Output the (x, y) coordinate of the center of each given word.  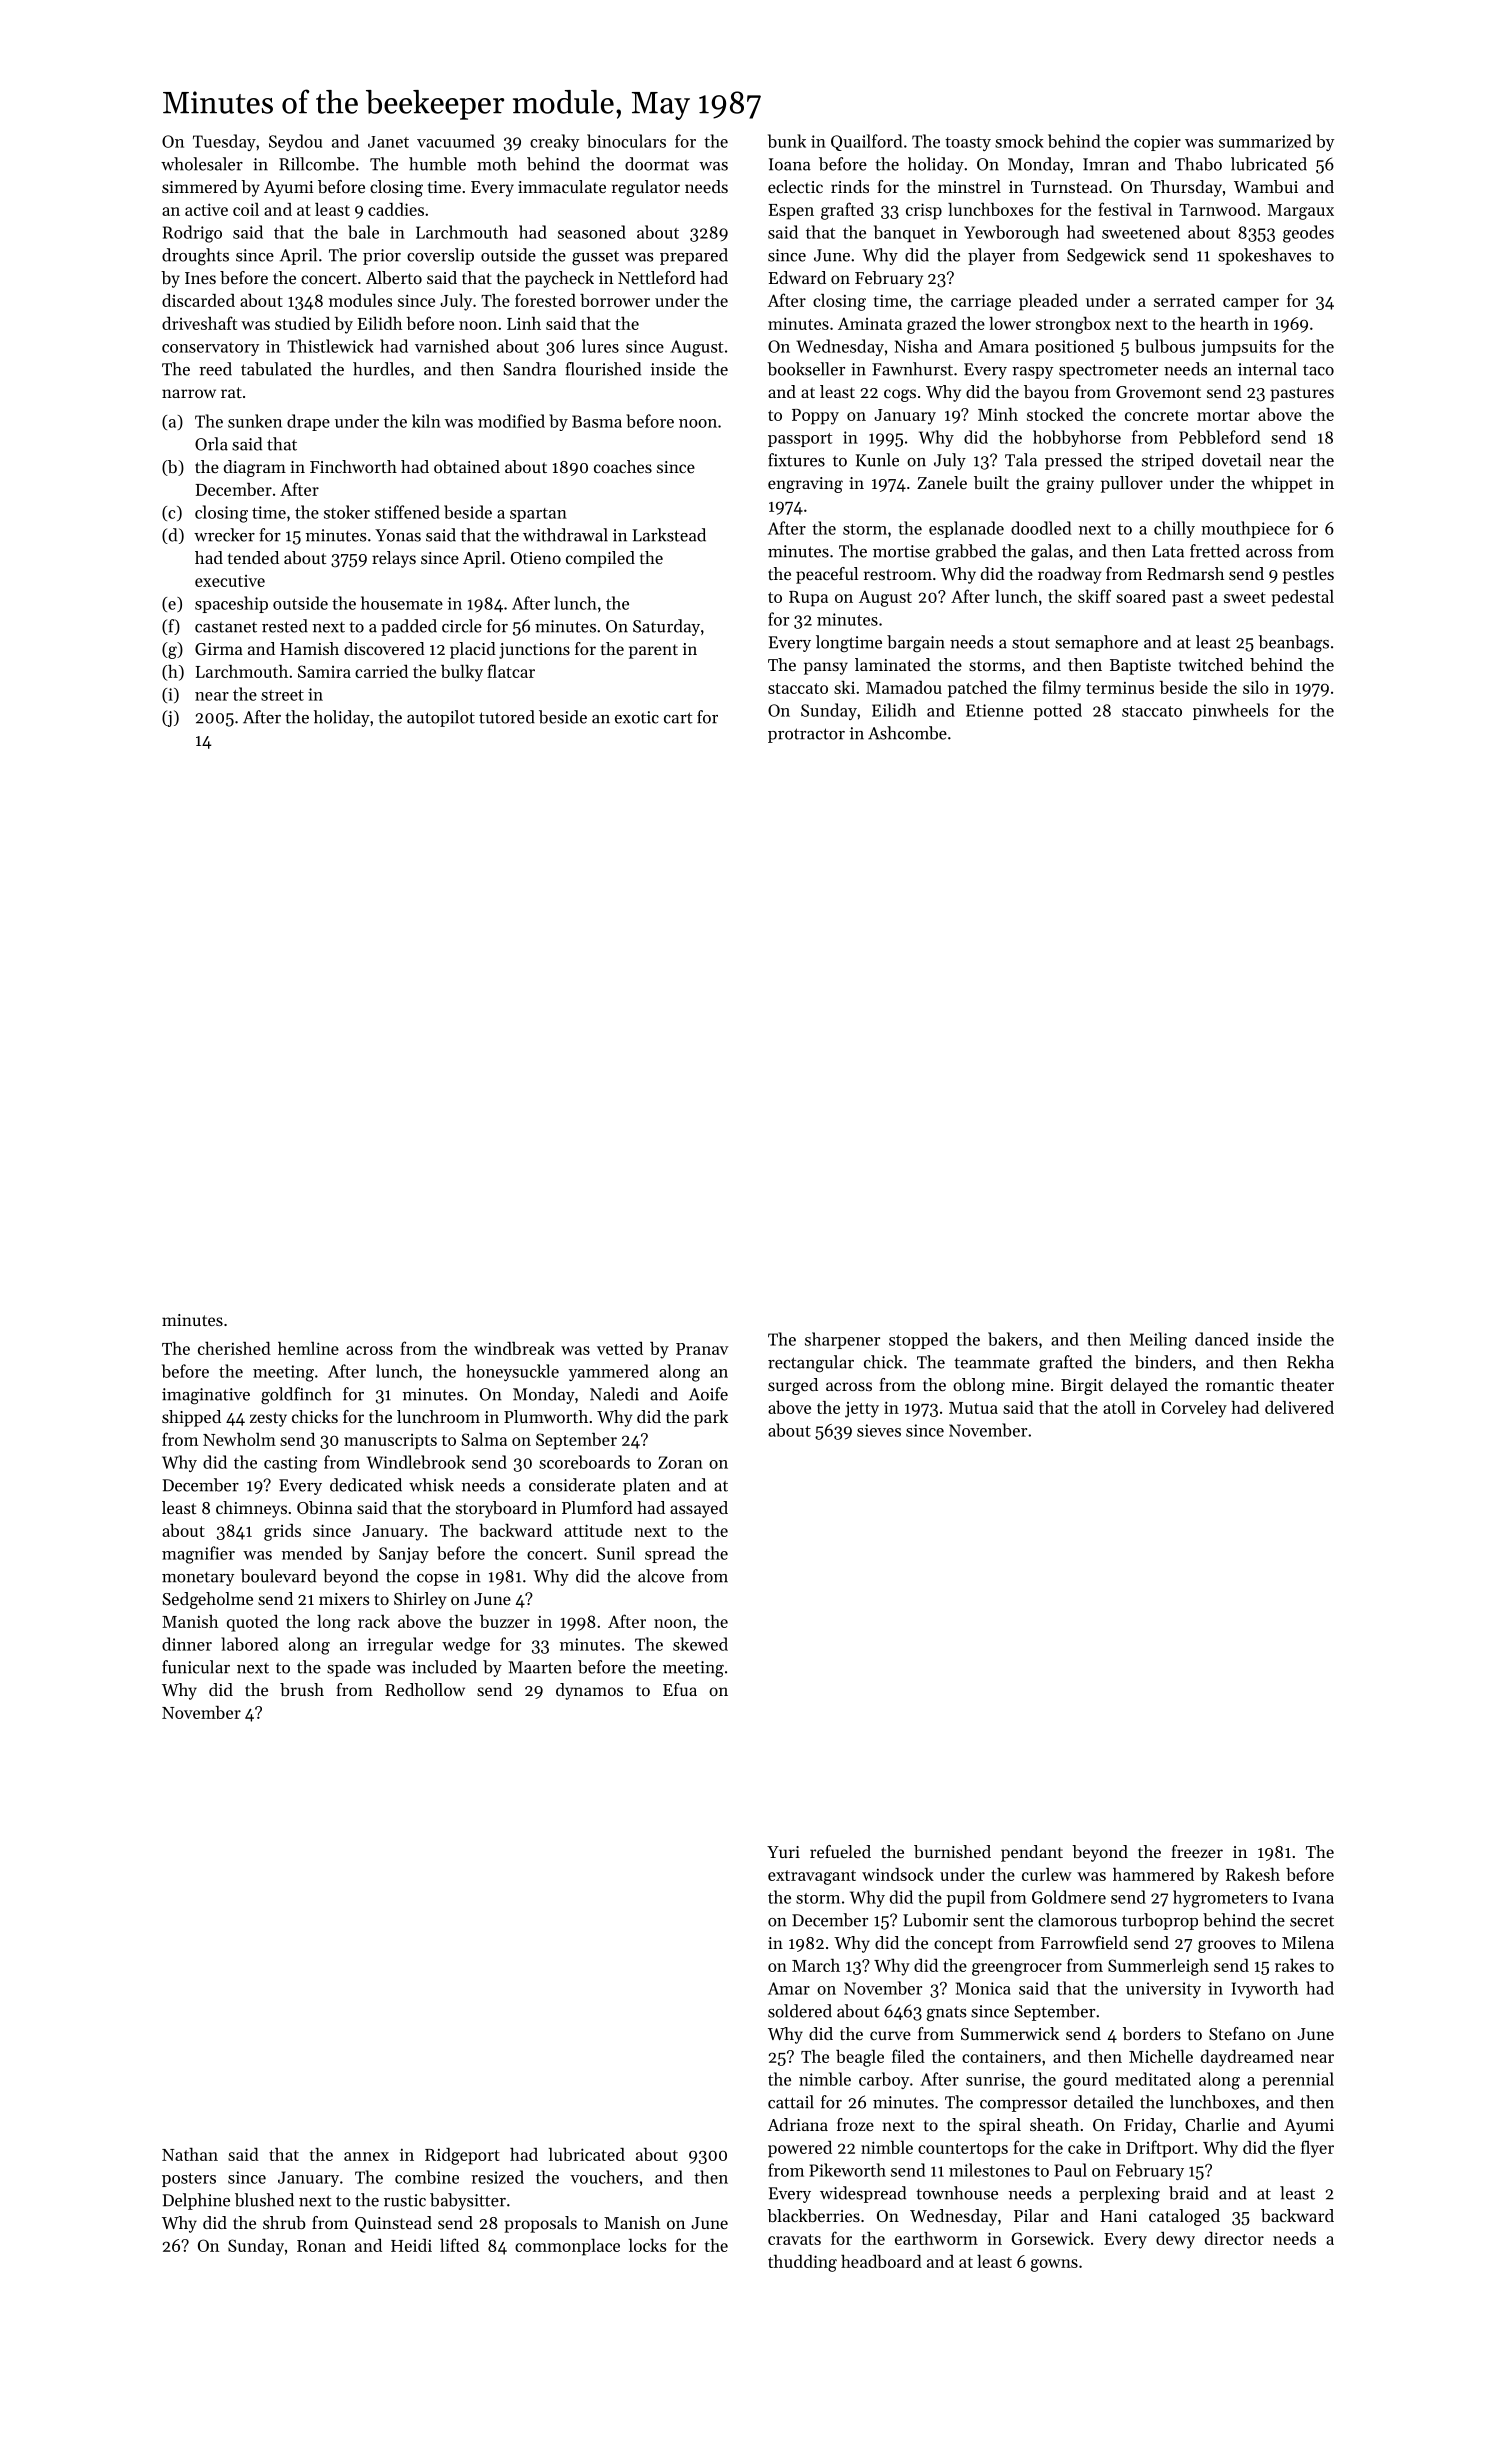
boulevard (278, 1576)
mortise (901, 551)
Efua (680, 1689)
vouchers (604, 2177)
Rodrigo (192, 234)
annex (366, 2156)
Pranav (702, 1349)
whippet (1281, 484)
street (282, 695)
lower (1010, 323)
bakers (1013, 1339)
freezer (1197, 1851)
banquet (904, 233)
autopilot (441, 718)
